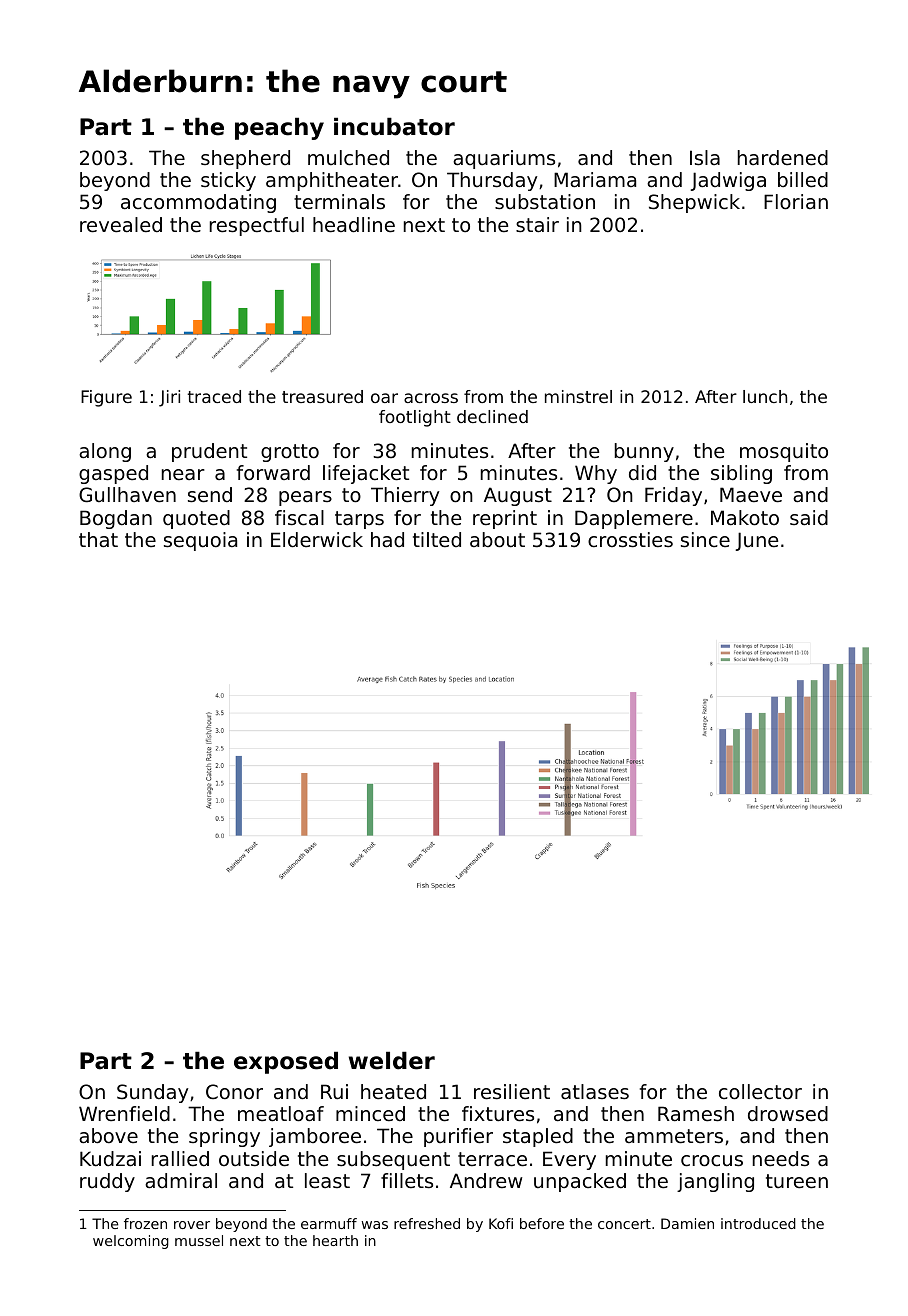  What do you see at coordinates (634, 519) in the document?
I see `Dapplemere` at bounding box center [634, 519].
